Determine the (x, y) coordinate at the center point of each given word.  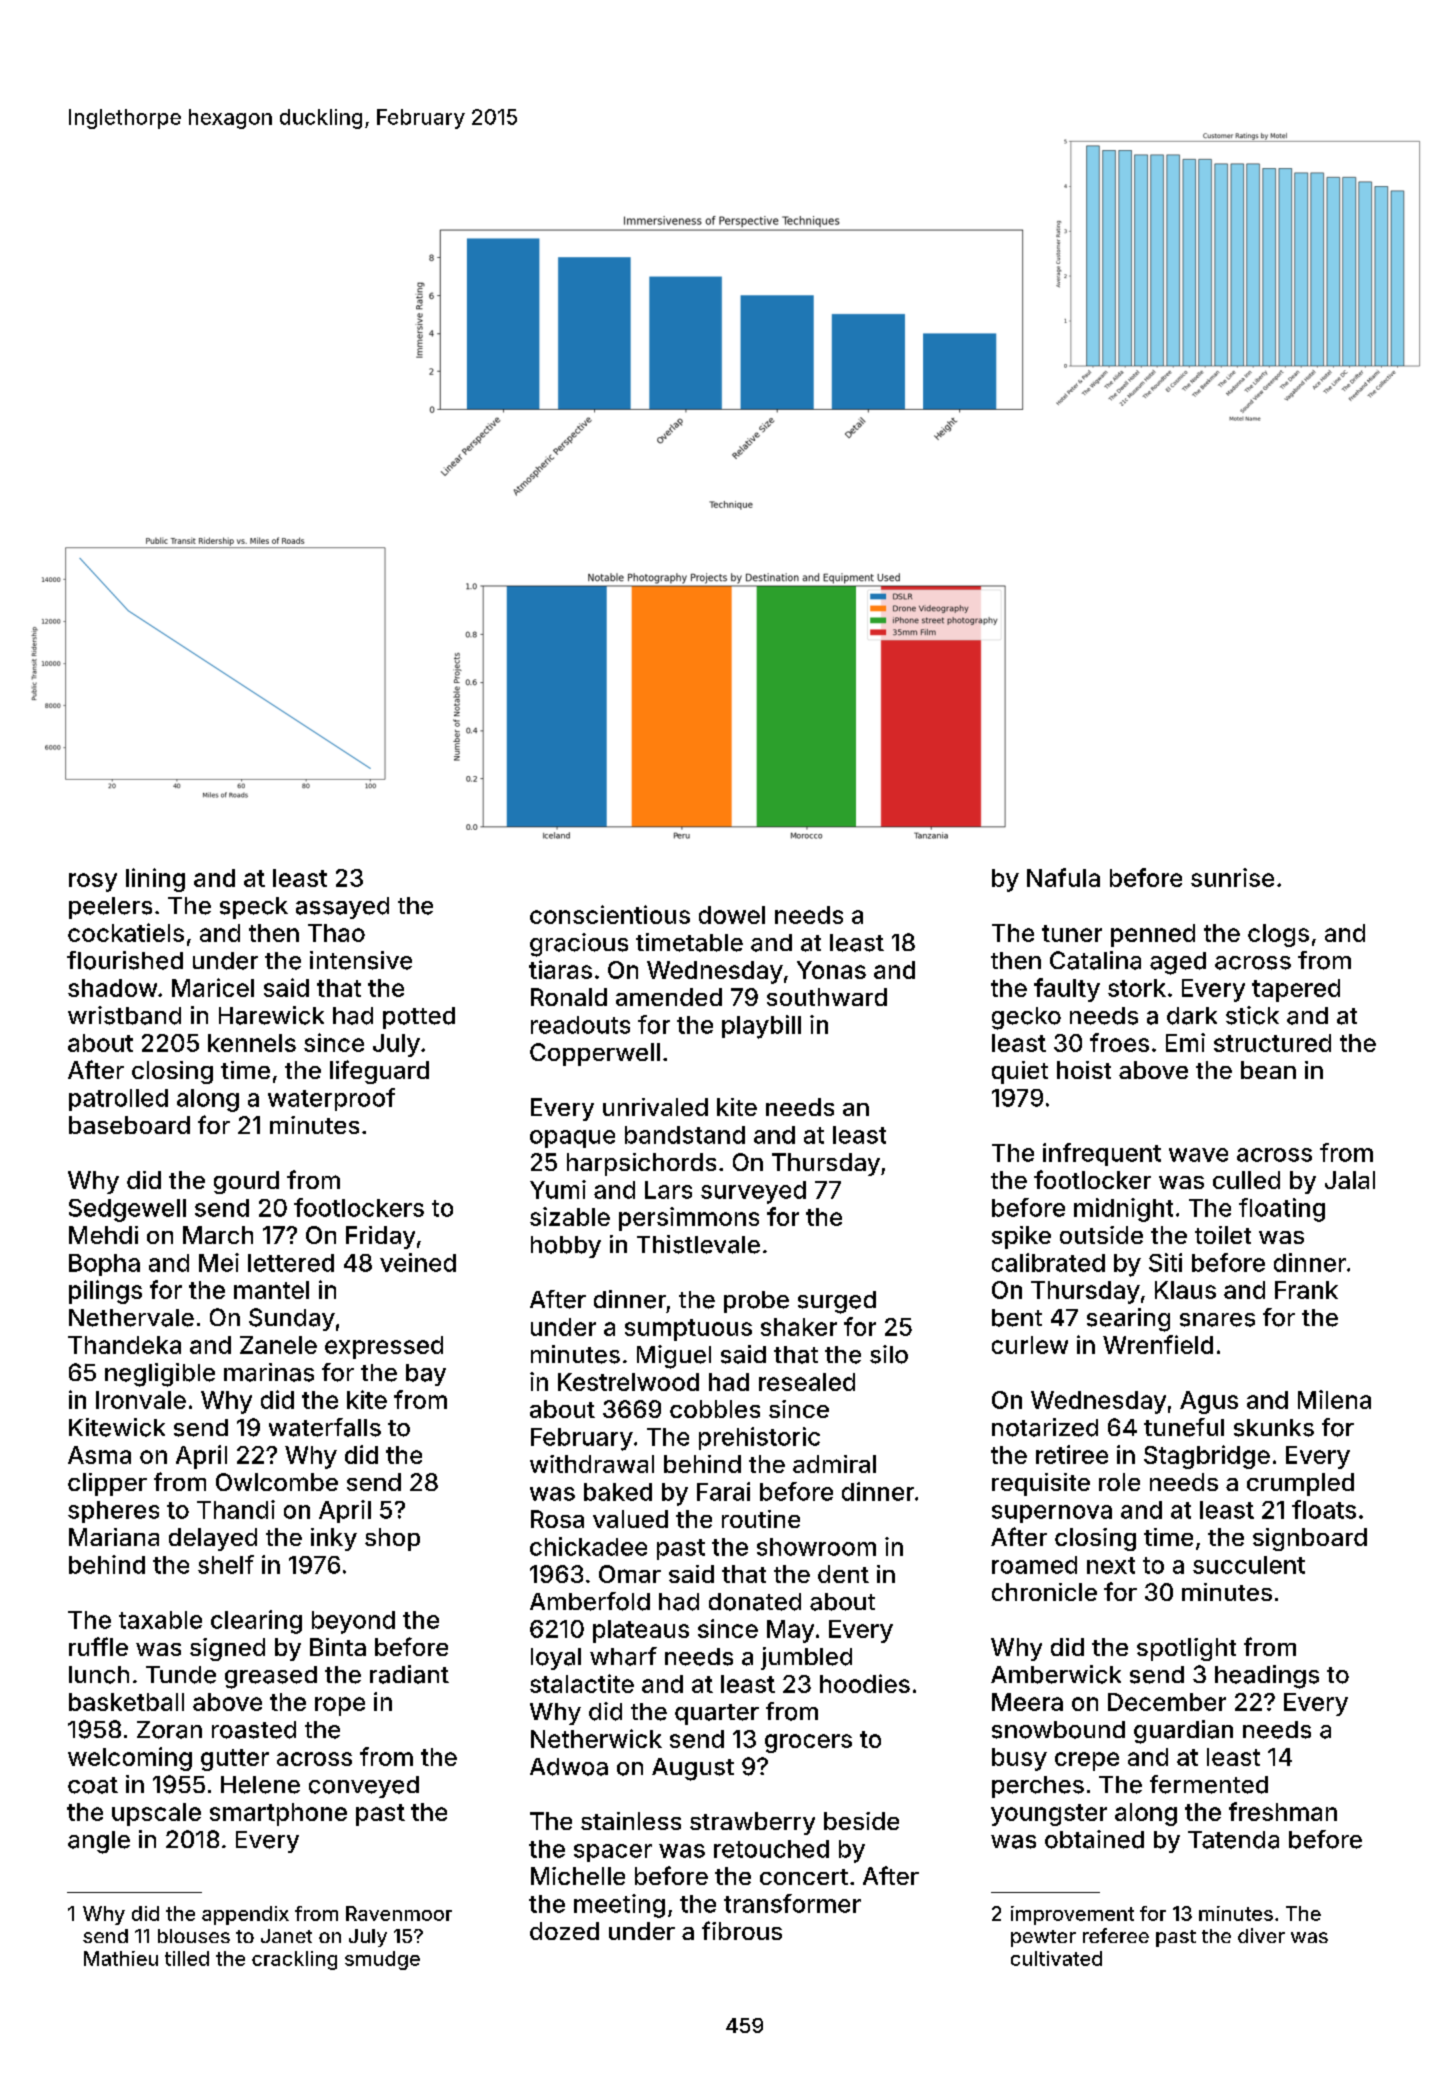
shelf (226, 1564)
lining (155, 880)
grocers (808, 1743)
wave (1198, 1155)
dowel (732, 915)
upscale (156, 1814)
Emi (1185, 1042)
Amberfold (590, 1601)
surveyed (753, 1192)
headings (1267, 1677)
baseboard (129, 1125)
